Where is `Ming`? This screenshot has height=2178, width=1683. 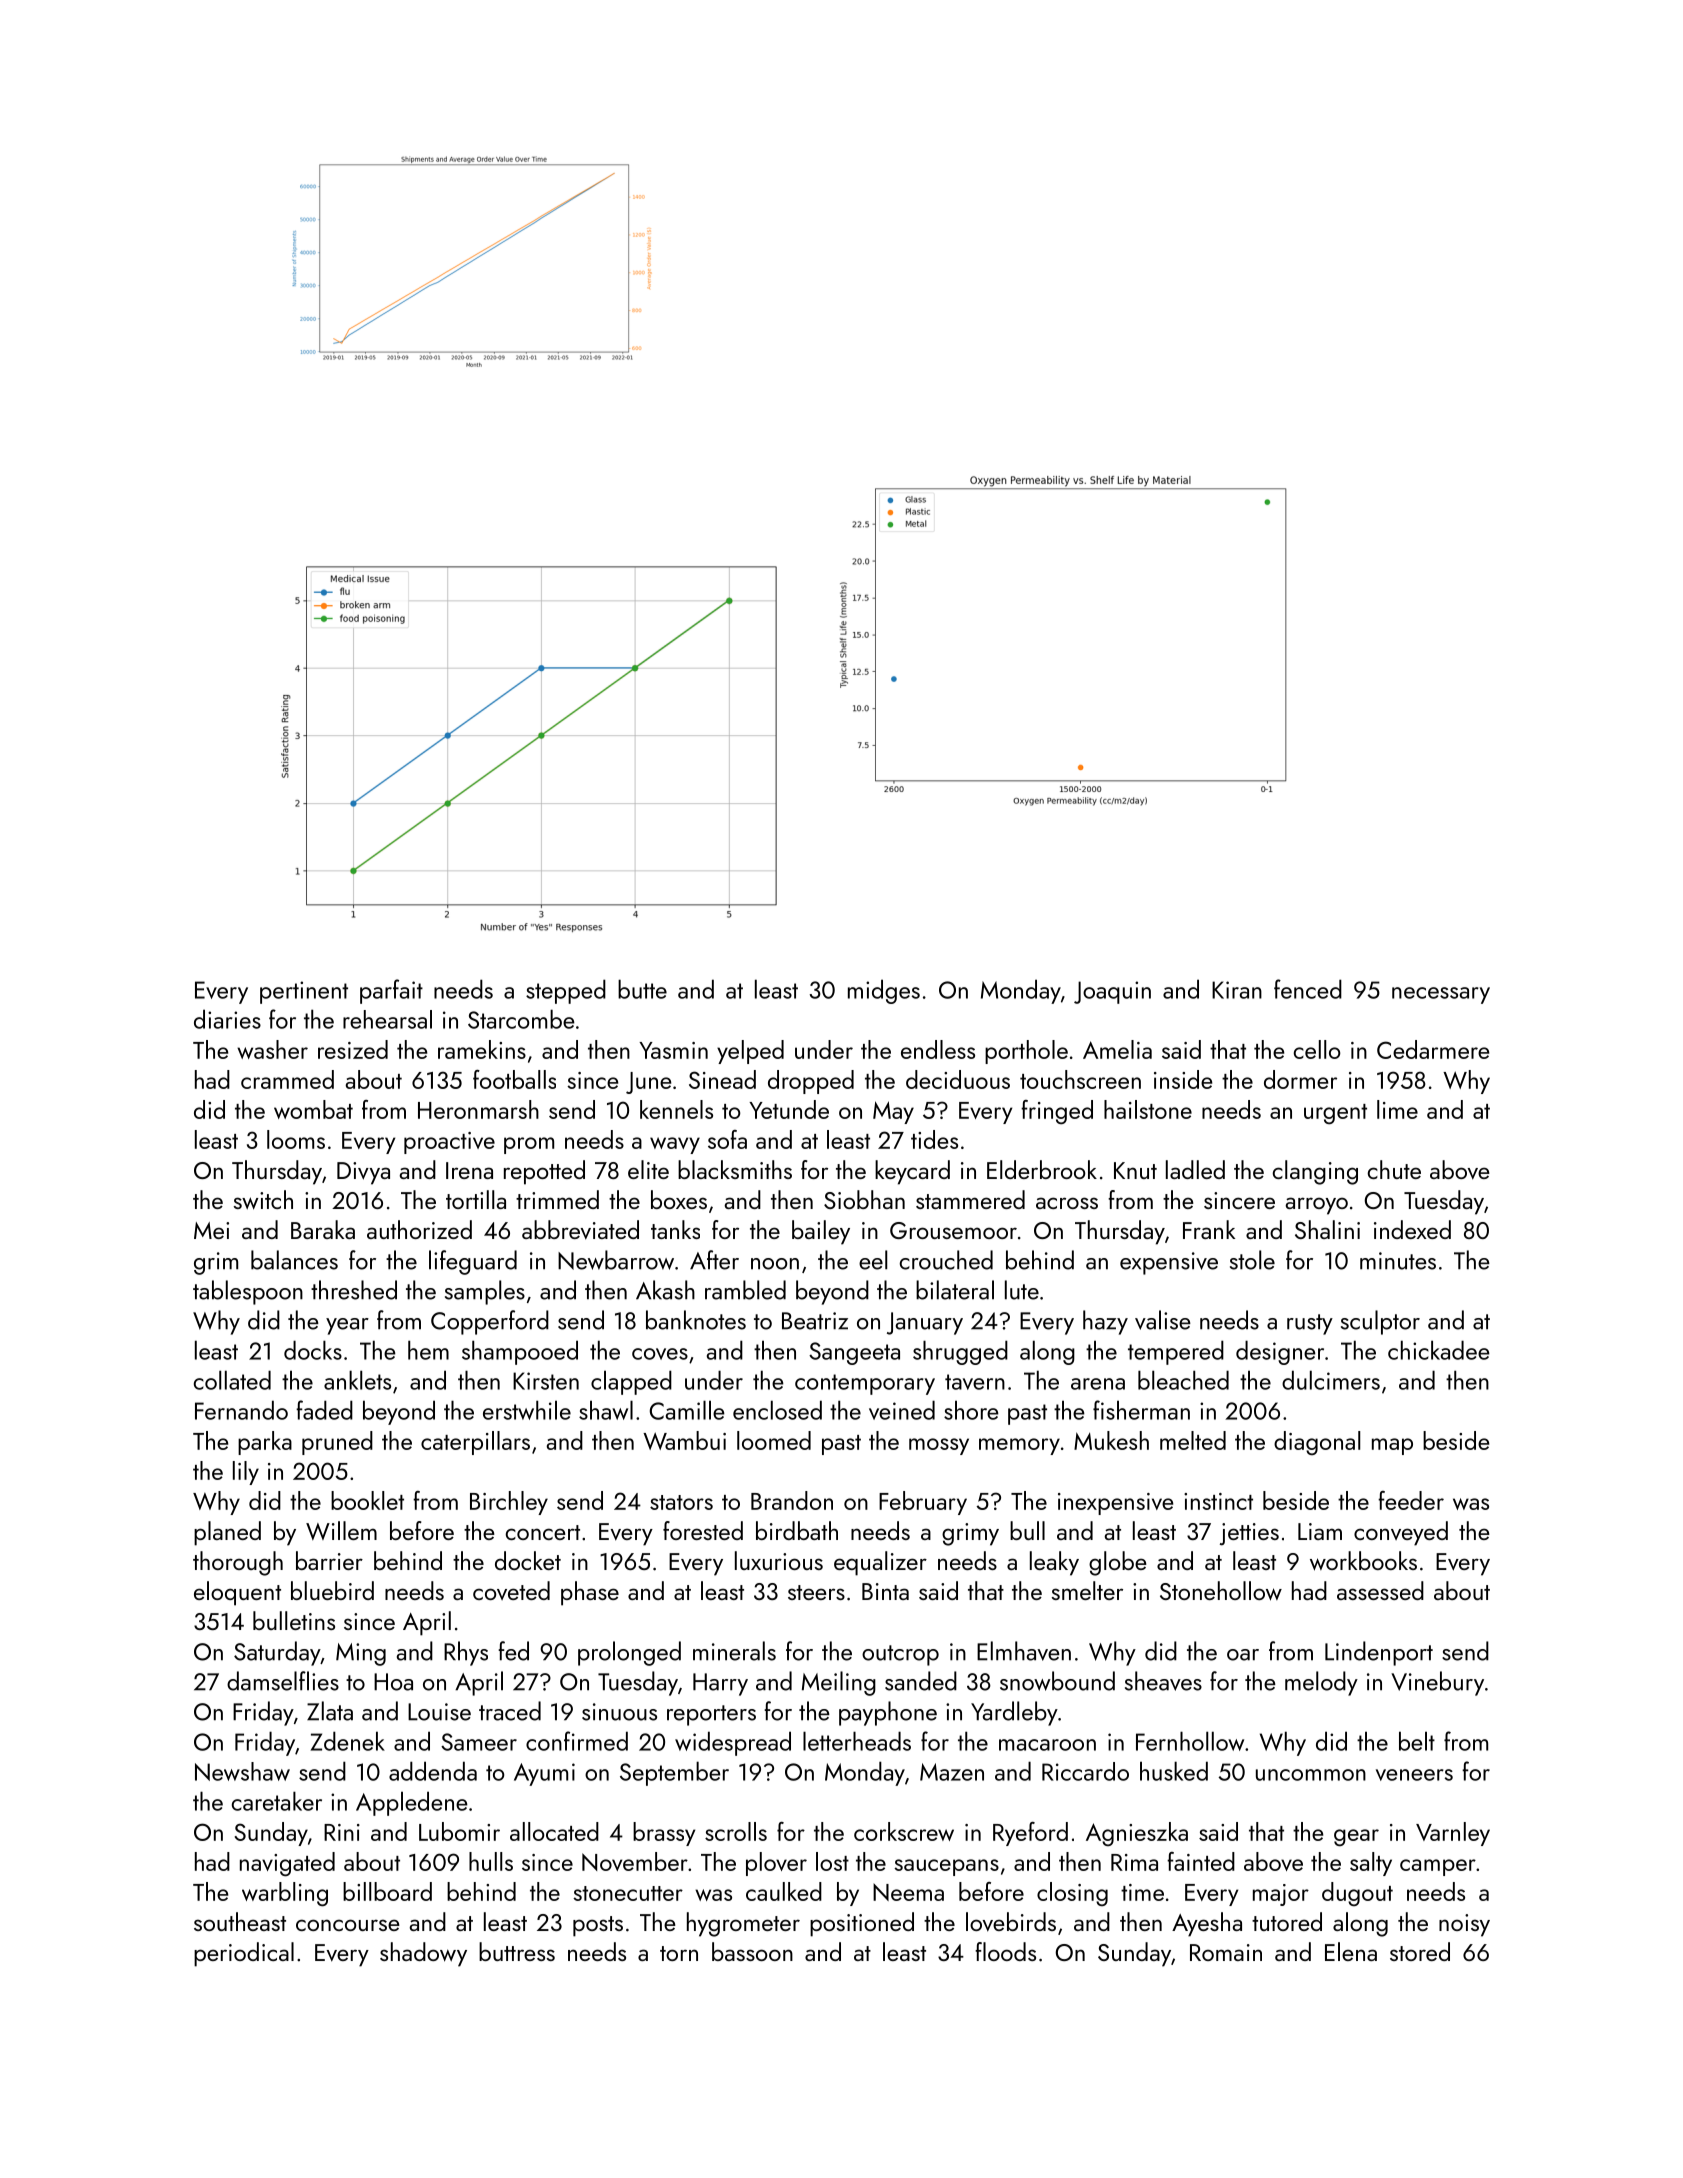 Ming is located at coordinates (361, 1654).
